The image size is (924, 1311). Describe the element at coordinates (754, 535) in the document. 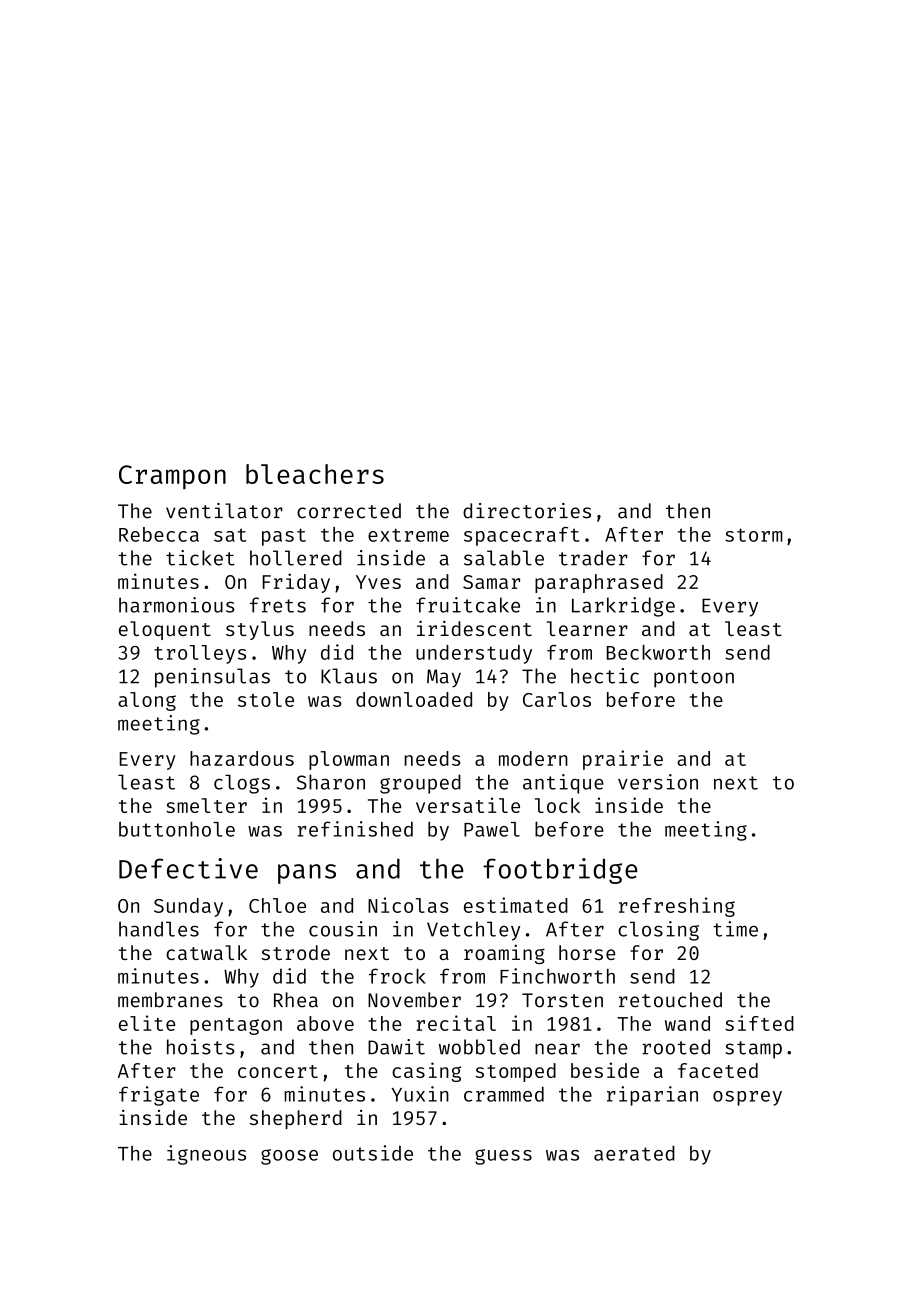

I see `storm` at that location.
